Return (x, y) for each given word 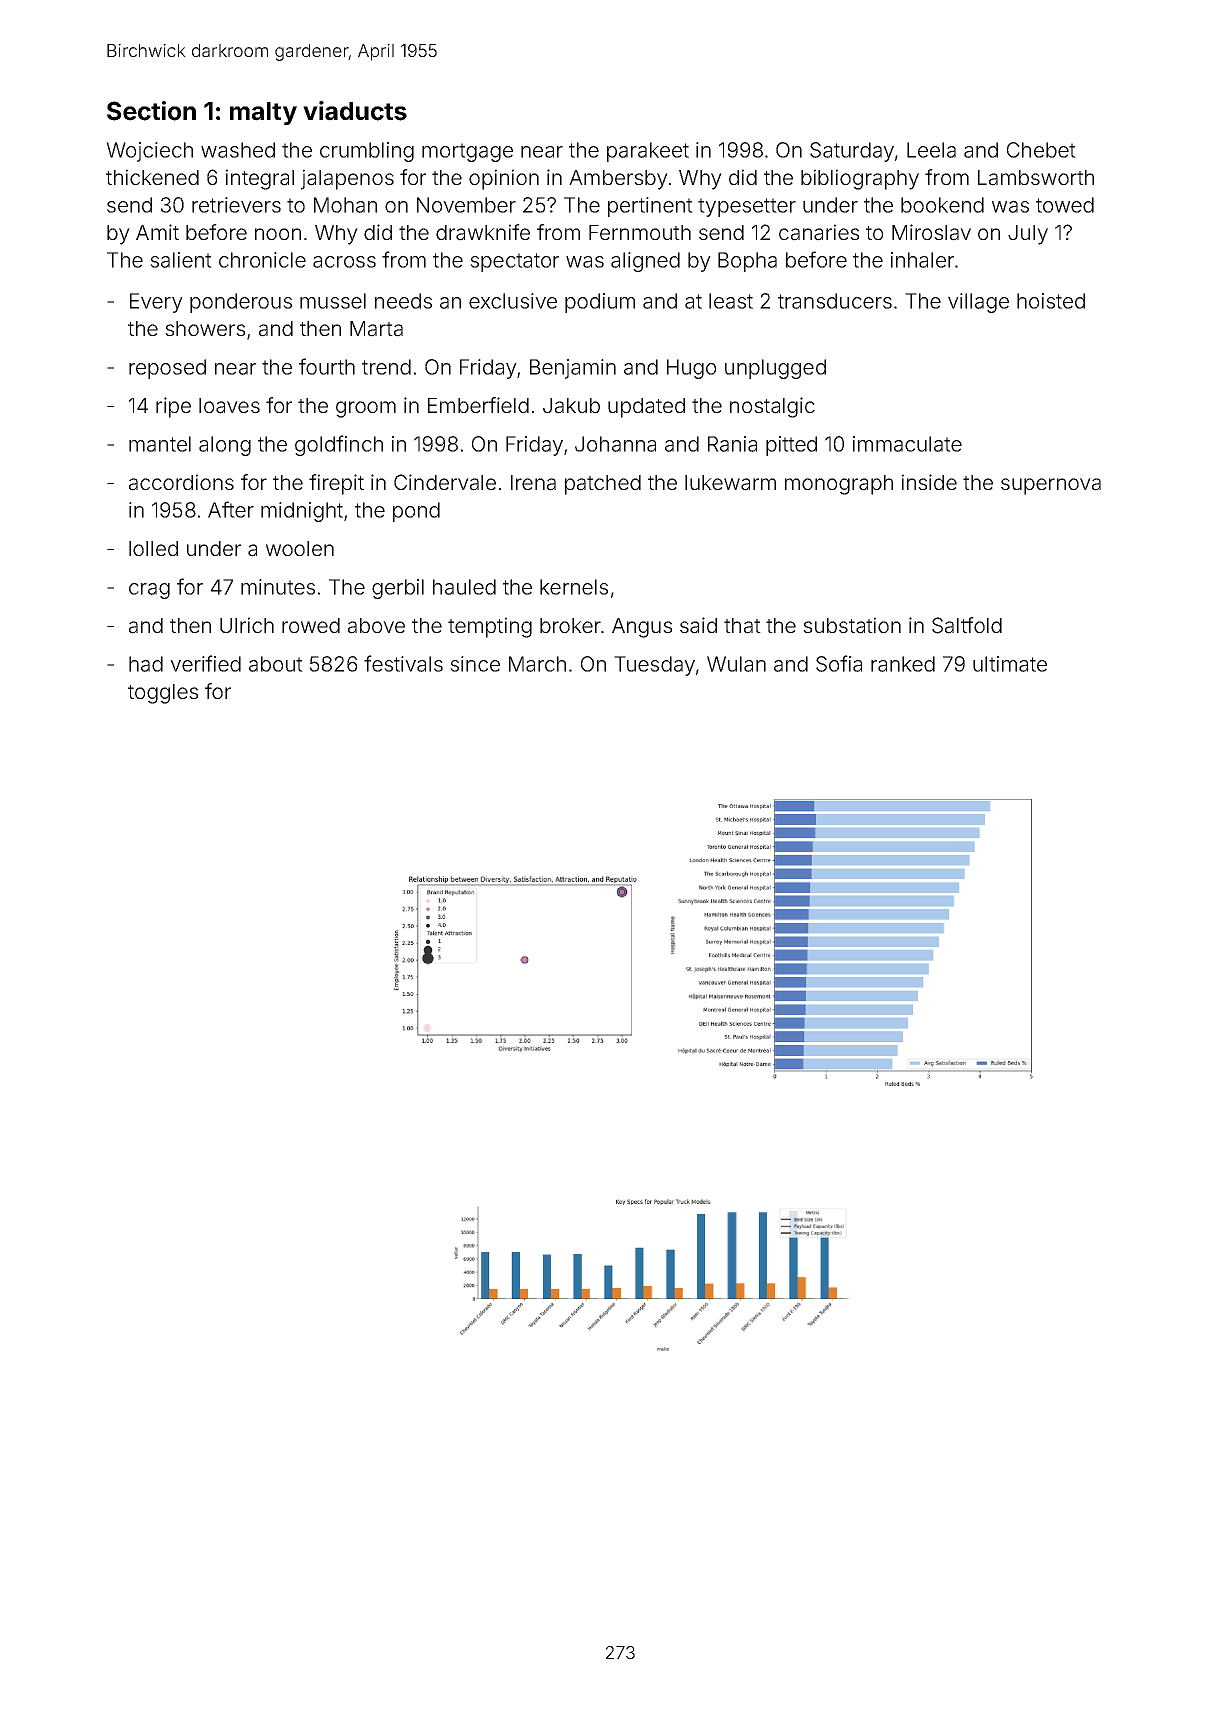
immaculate (907, 444)
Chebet (1041, 150)
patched (603, 485)
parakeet (648, 152)
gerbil (398, 589)
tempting (490, 627)
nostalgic (772, 407)
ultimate (1010, 664)
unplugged (775, 369)
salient (181, 260)
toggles (163, 694)
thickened (152, 177)
